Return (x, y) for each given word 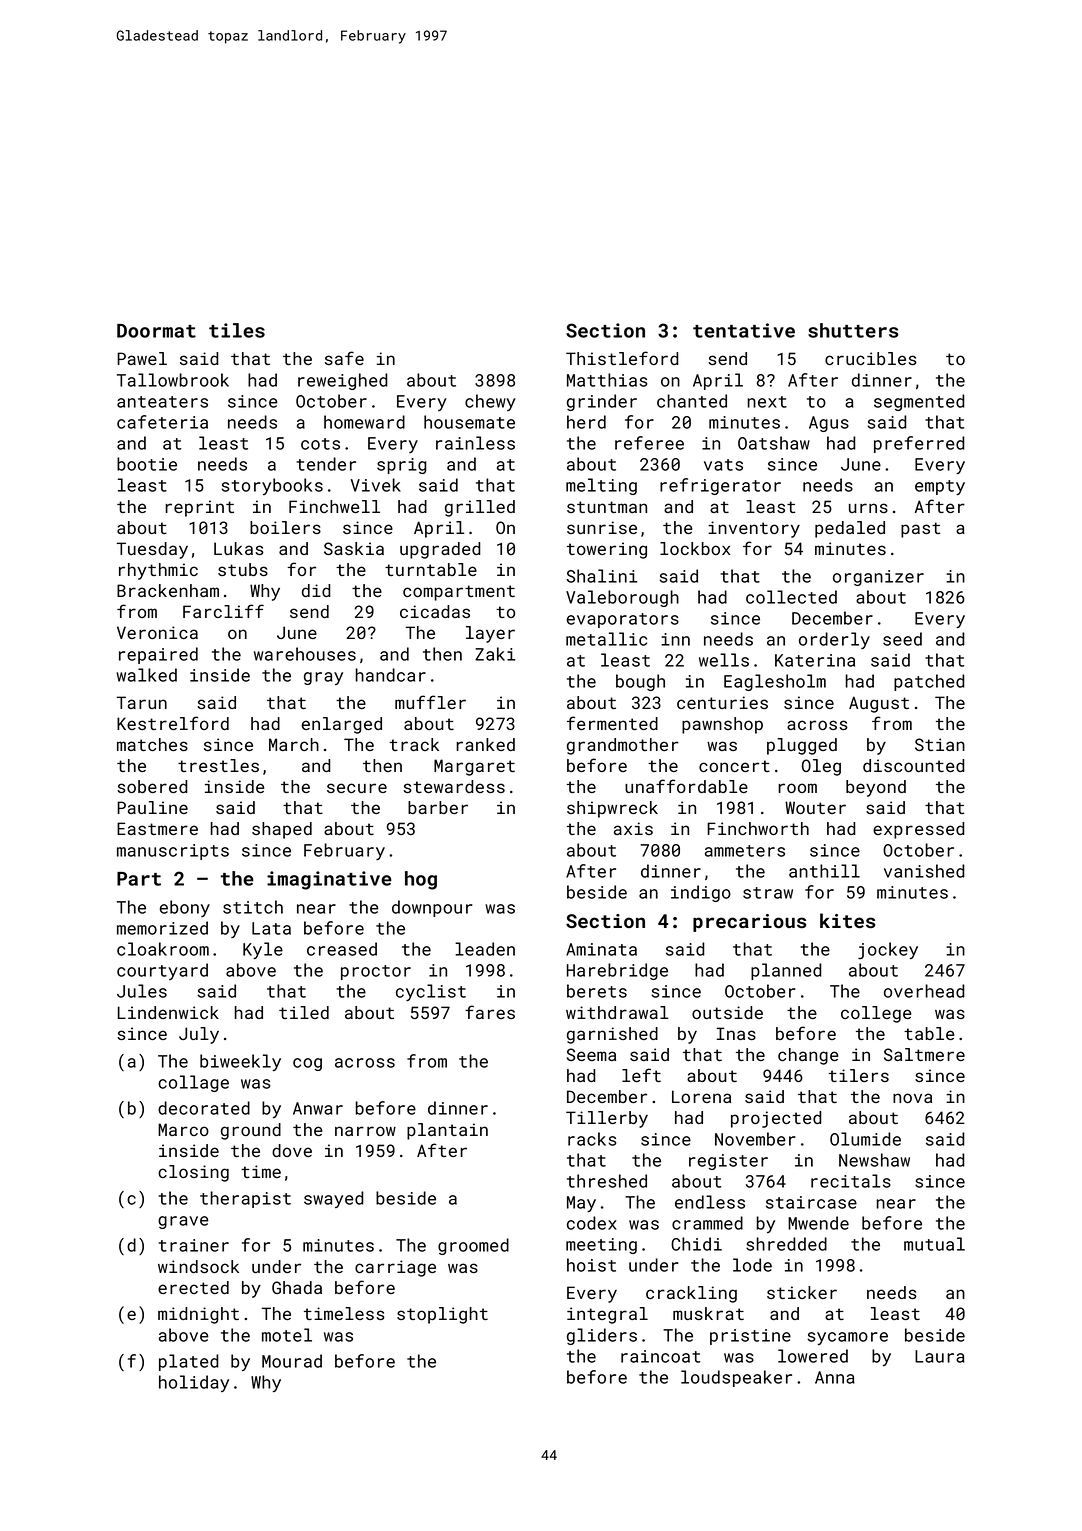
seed (902, 639)
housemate (469, 422)
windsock (198, 1266)
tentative (744, 330)
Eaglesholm (775, 682)
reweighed (343, 381)
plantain (447, 1131)
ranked (485, 744)
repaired (158, 655)
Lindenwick (168, 1012)
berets (597, 991)
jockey (888, 950)
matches (152, 744)
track (414, 744)
